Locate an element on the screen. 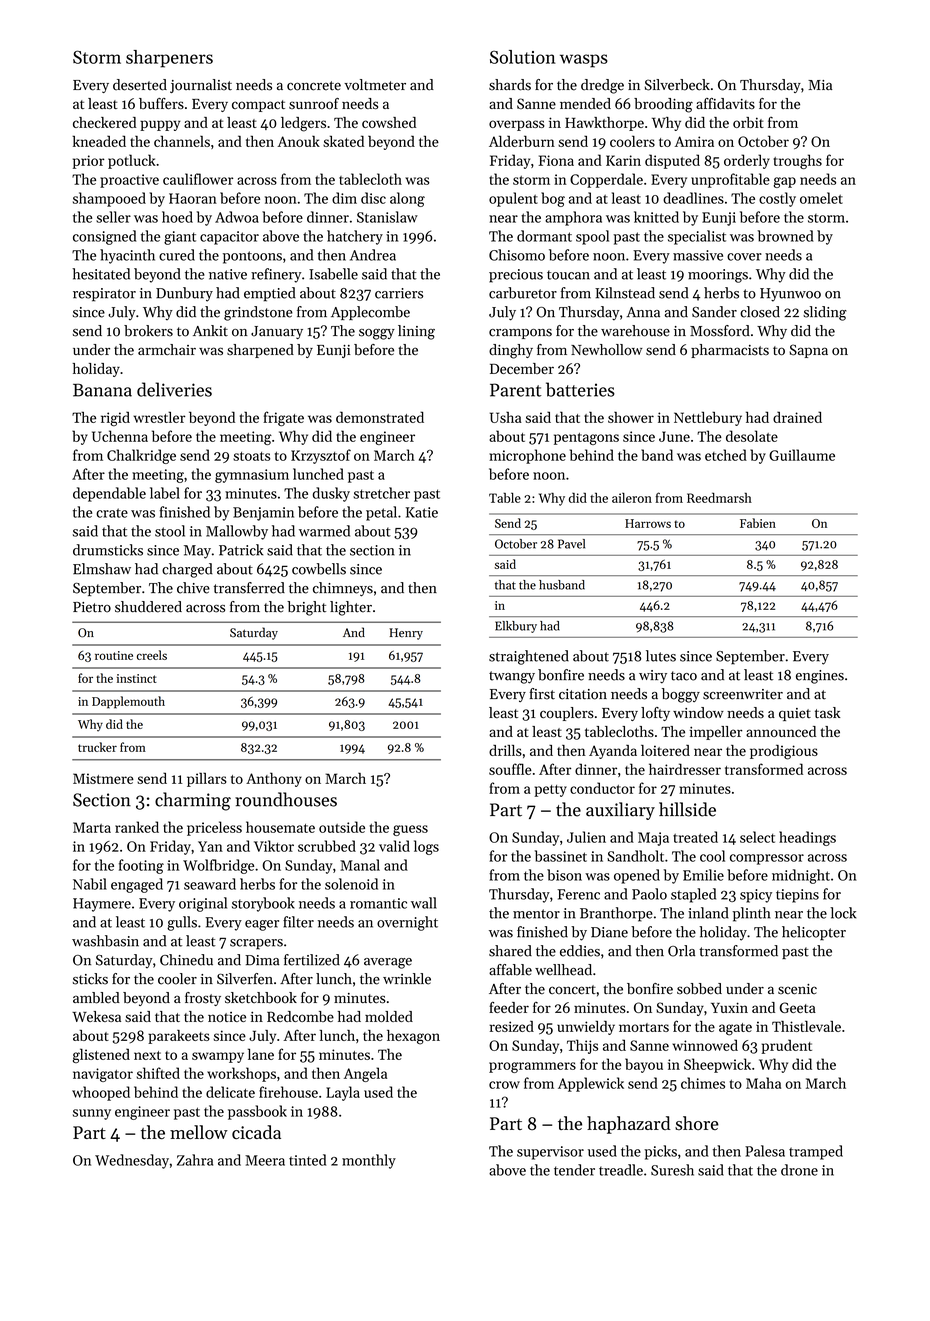 The image size is (930, 1321). Fiona is located at coordinates (556, 160).
